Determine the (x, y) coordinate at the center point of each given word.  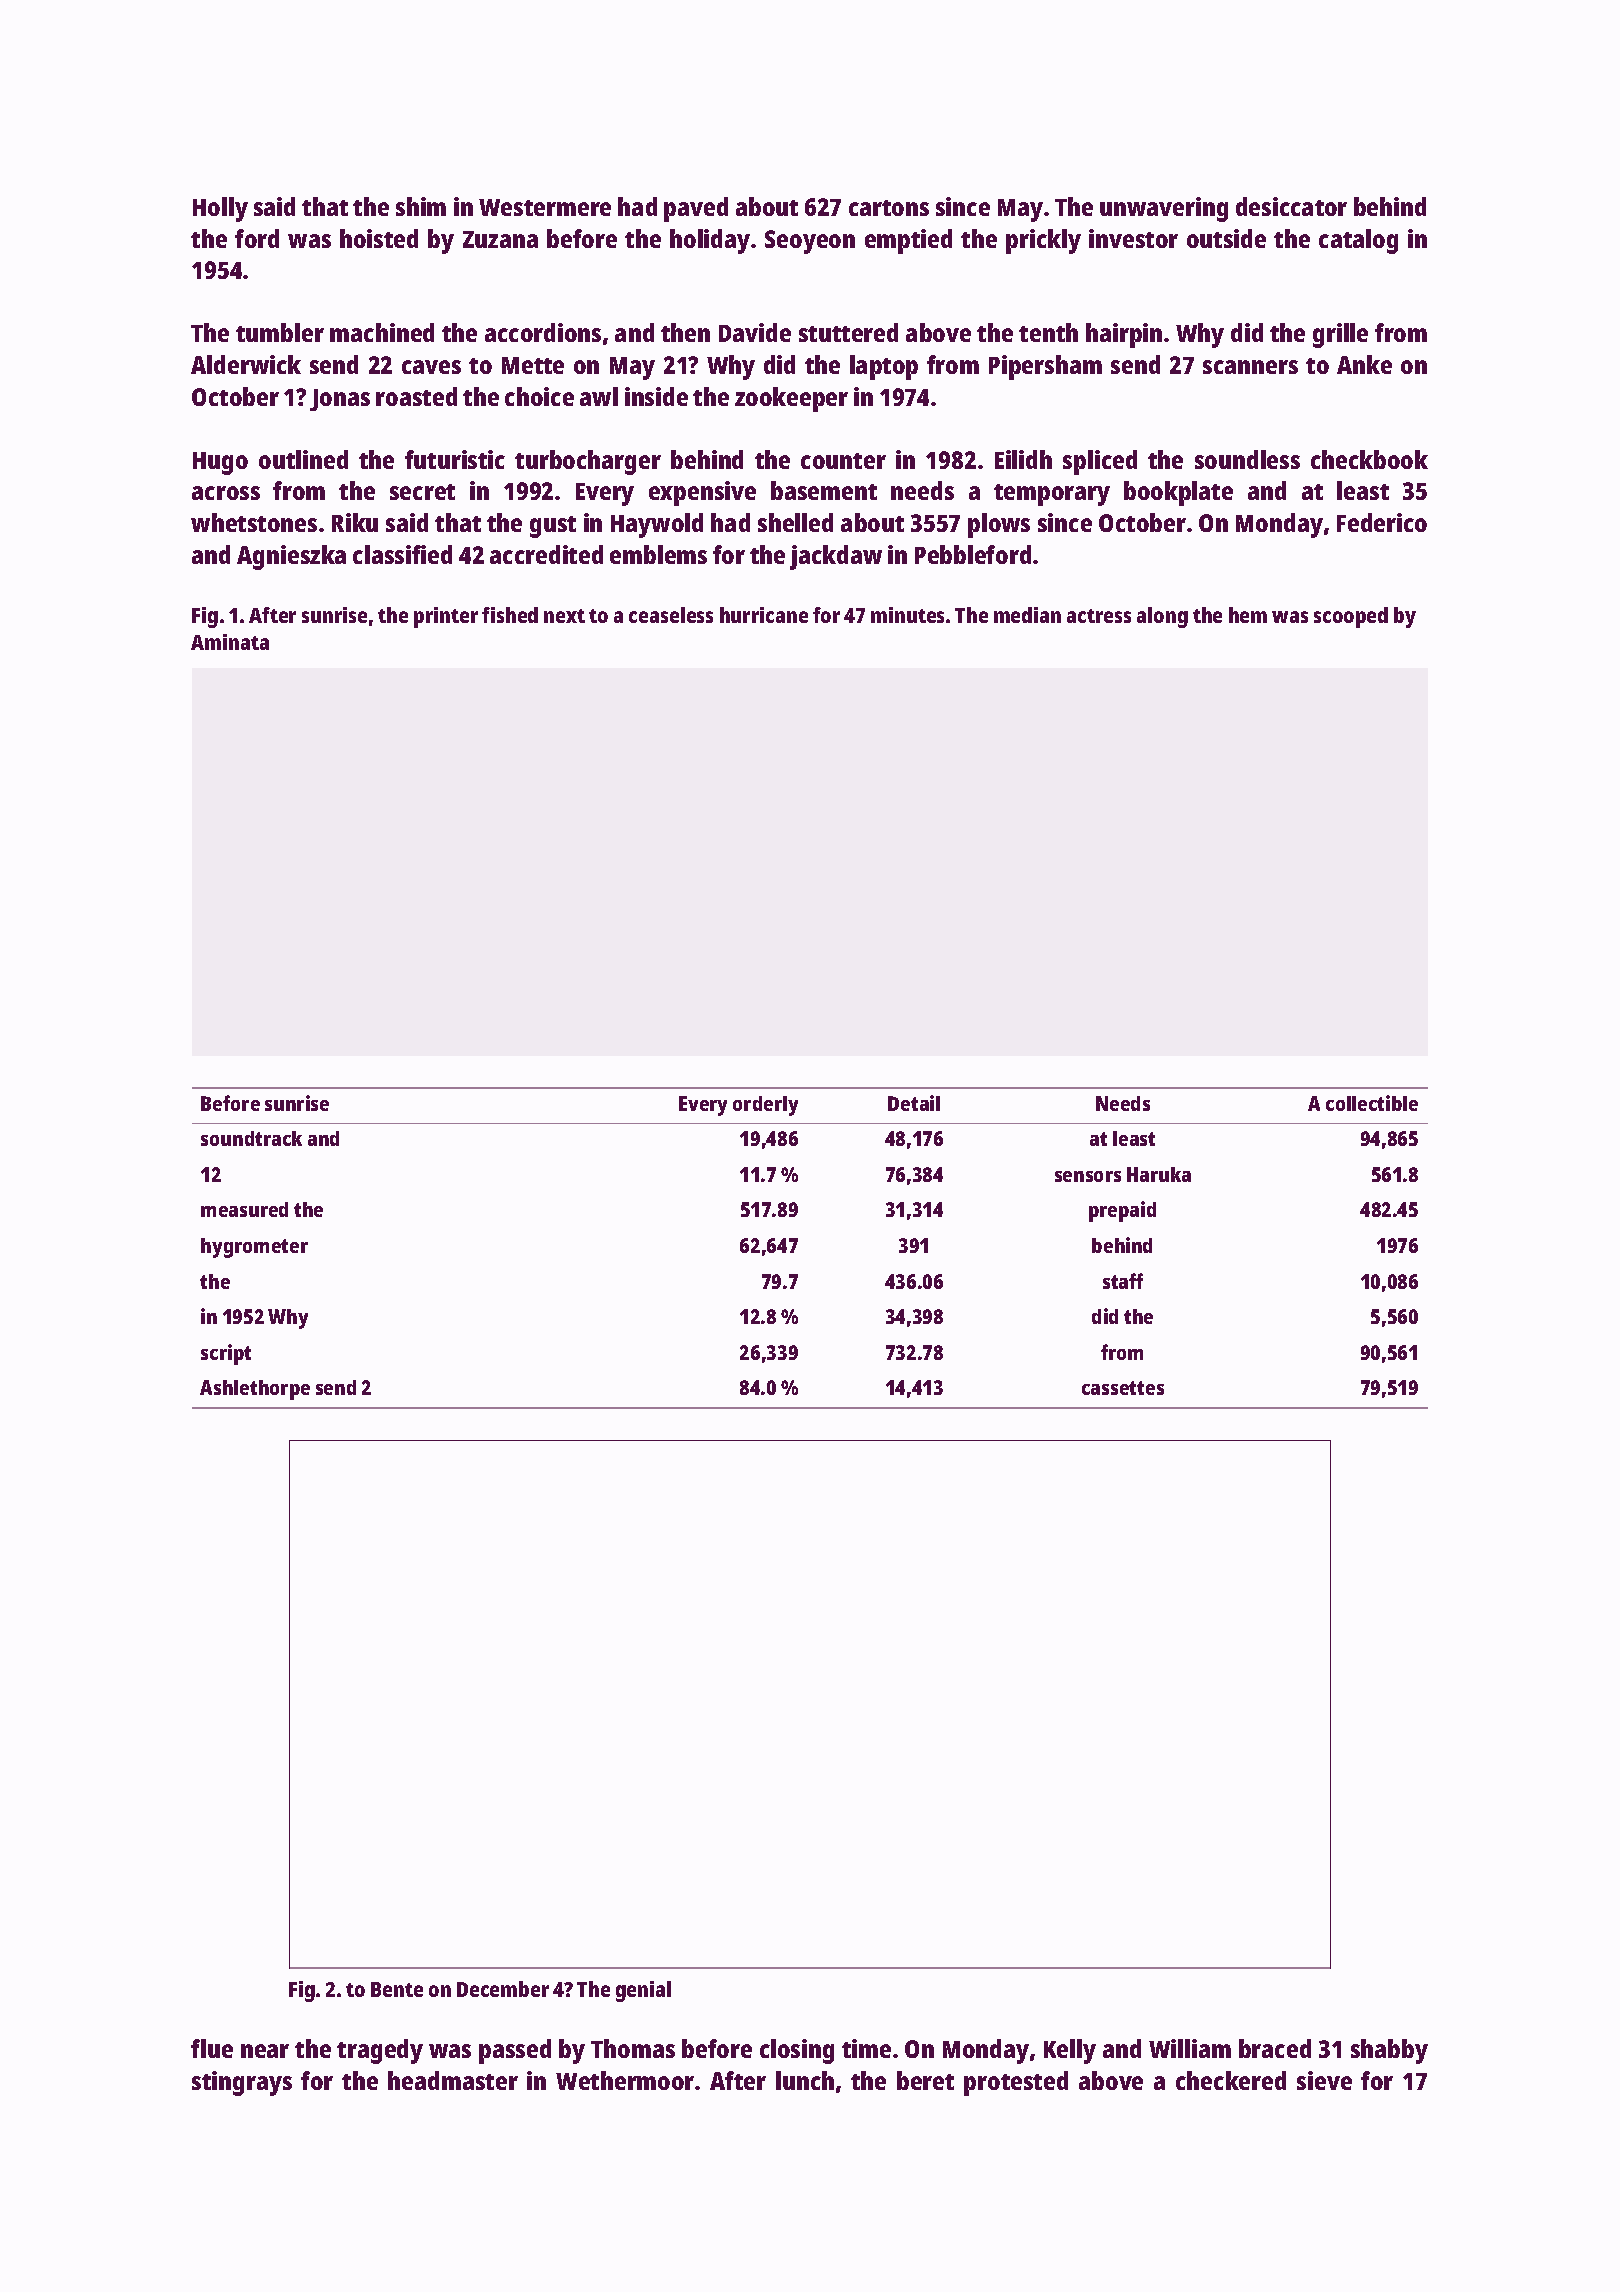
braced (1275, 2048)
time (866, 2048)
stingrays (242, 2083)
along (1162, 617)
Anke (1364, 364)
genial (643, 1991)
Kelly (1070, 2051)
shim (421, 206)
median (1027, 615)
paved (696, 209)
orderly (765, 1106)
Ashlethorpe (255, 1390)
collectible (1372, 1103)
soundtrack (251, 1138)
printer (446, 617)
